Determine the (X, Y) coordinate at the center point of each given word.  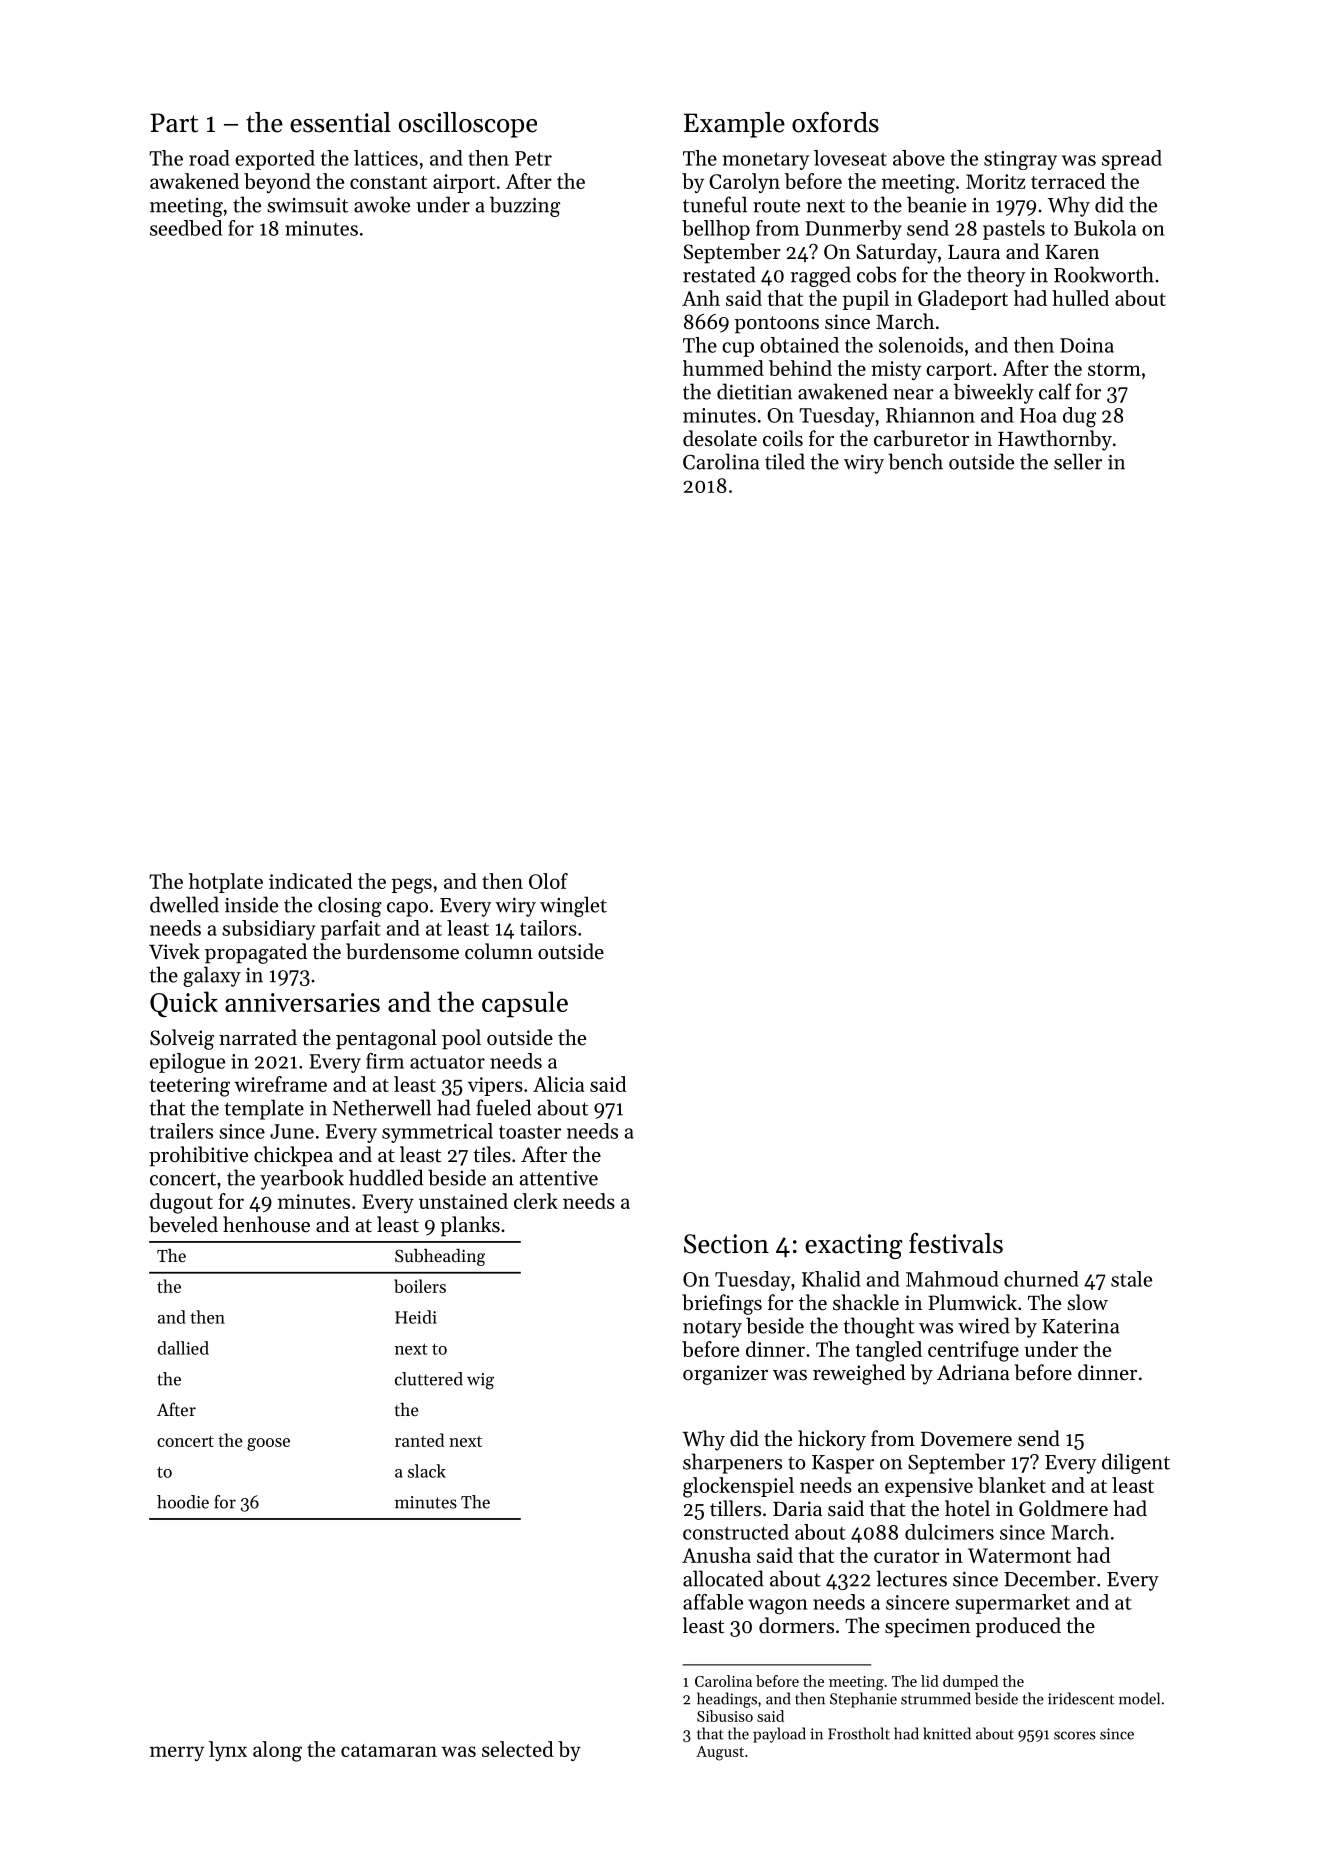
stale (1131, 1279)
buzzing (525, 206)
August (720, 1753)
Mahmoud (952, 1279)
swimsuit (307, 205)
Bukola (1105, 228)
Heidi (416, 1317)
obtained (799, 345)
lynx (228, 1751)
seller (1078, 461)
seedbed (186, 228)
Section (726, 1244)
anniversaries (302, 1002)
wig (480, 1381)
